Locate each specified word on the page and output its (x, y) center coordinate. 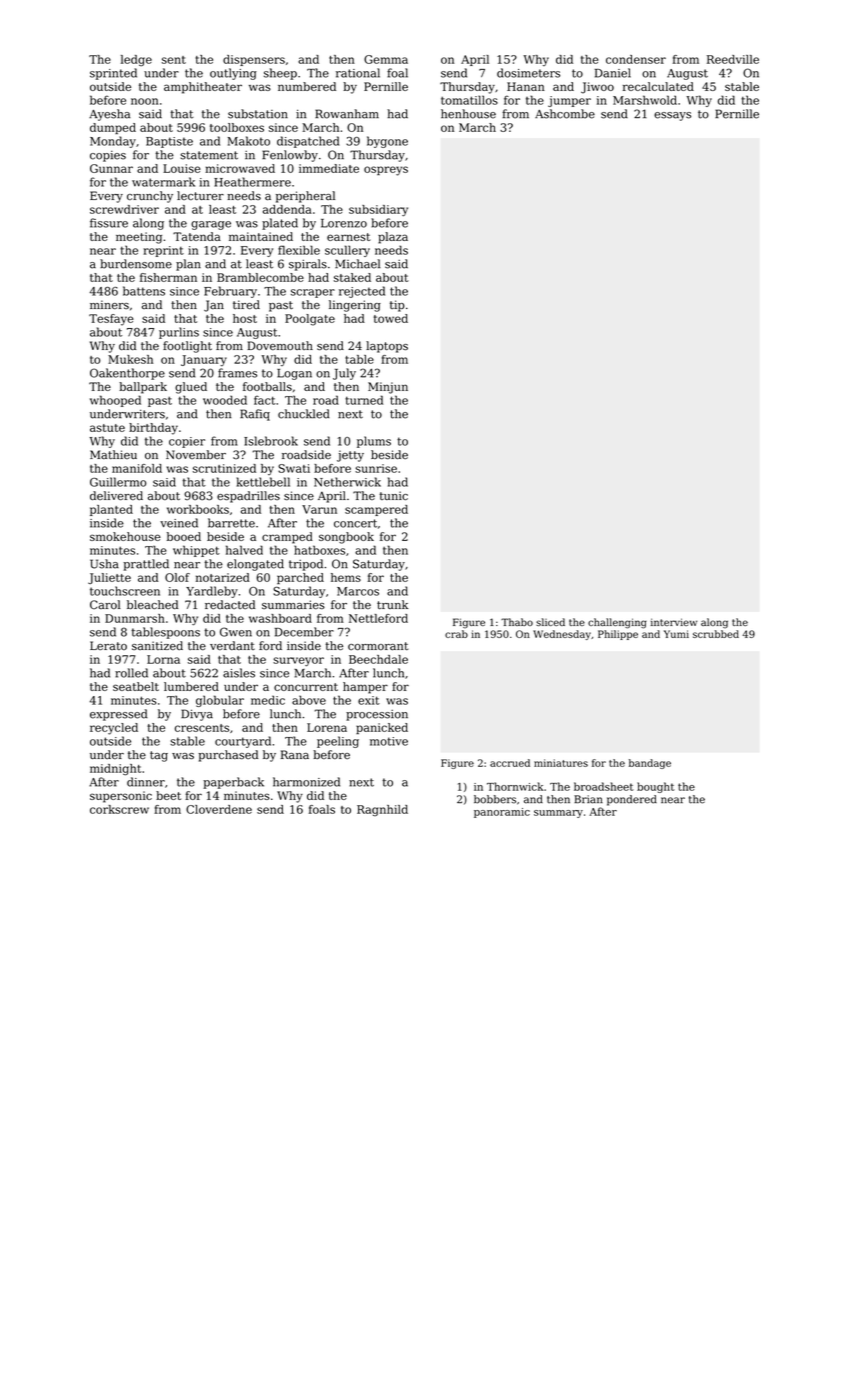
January (204, 360)
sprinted (113, 74)
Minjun (388, 388)
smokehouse (125, 536)
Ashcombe (565, 114)
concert (355, 523)
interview (674, 622)
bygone (387, 142)
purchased (228, 756)
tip (397, 306)
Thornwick (515, 786)
